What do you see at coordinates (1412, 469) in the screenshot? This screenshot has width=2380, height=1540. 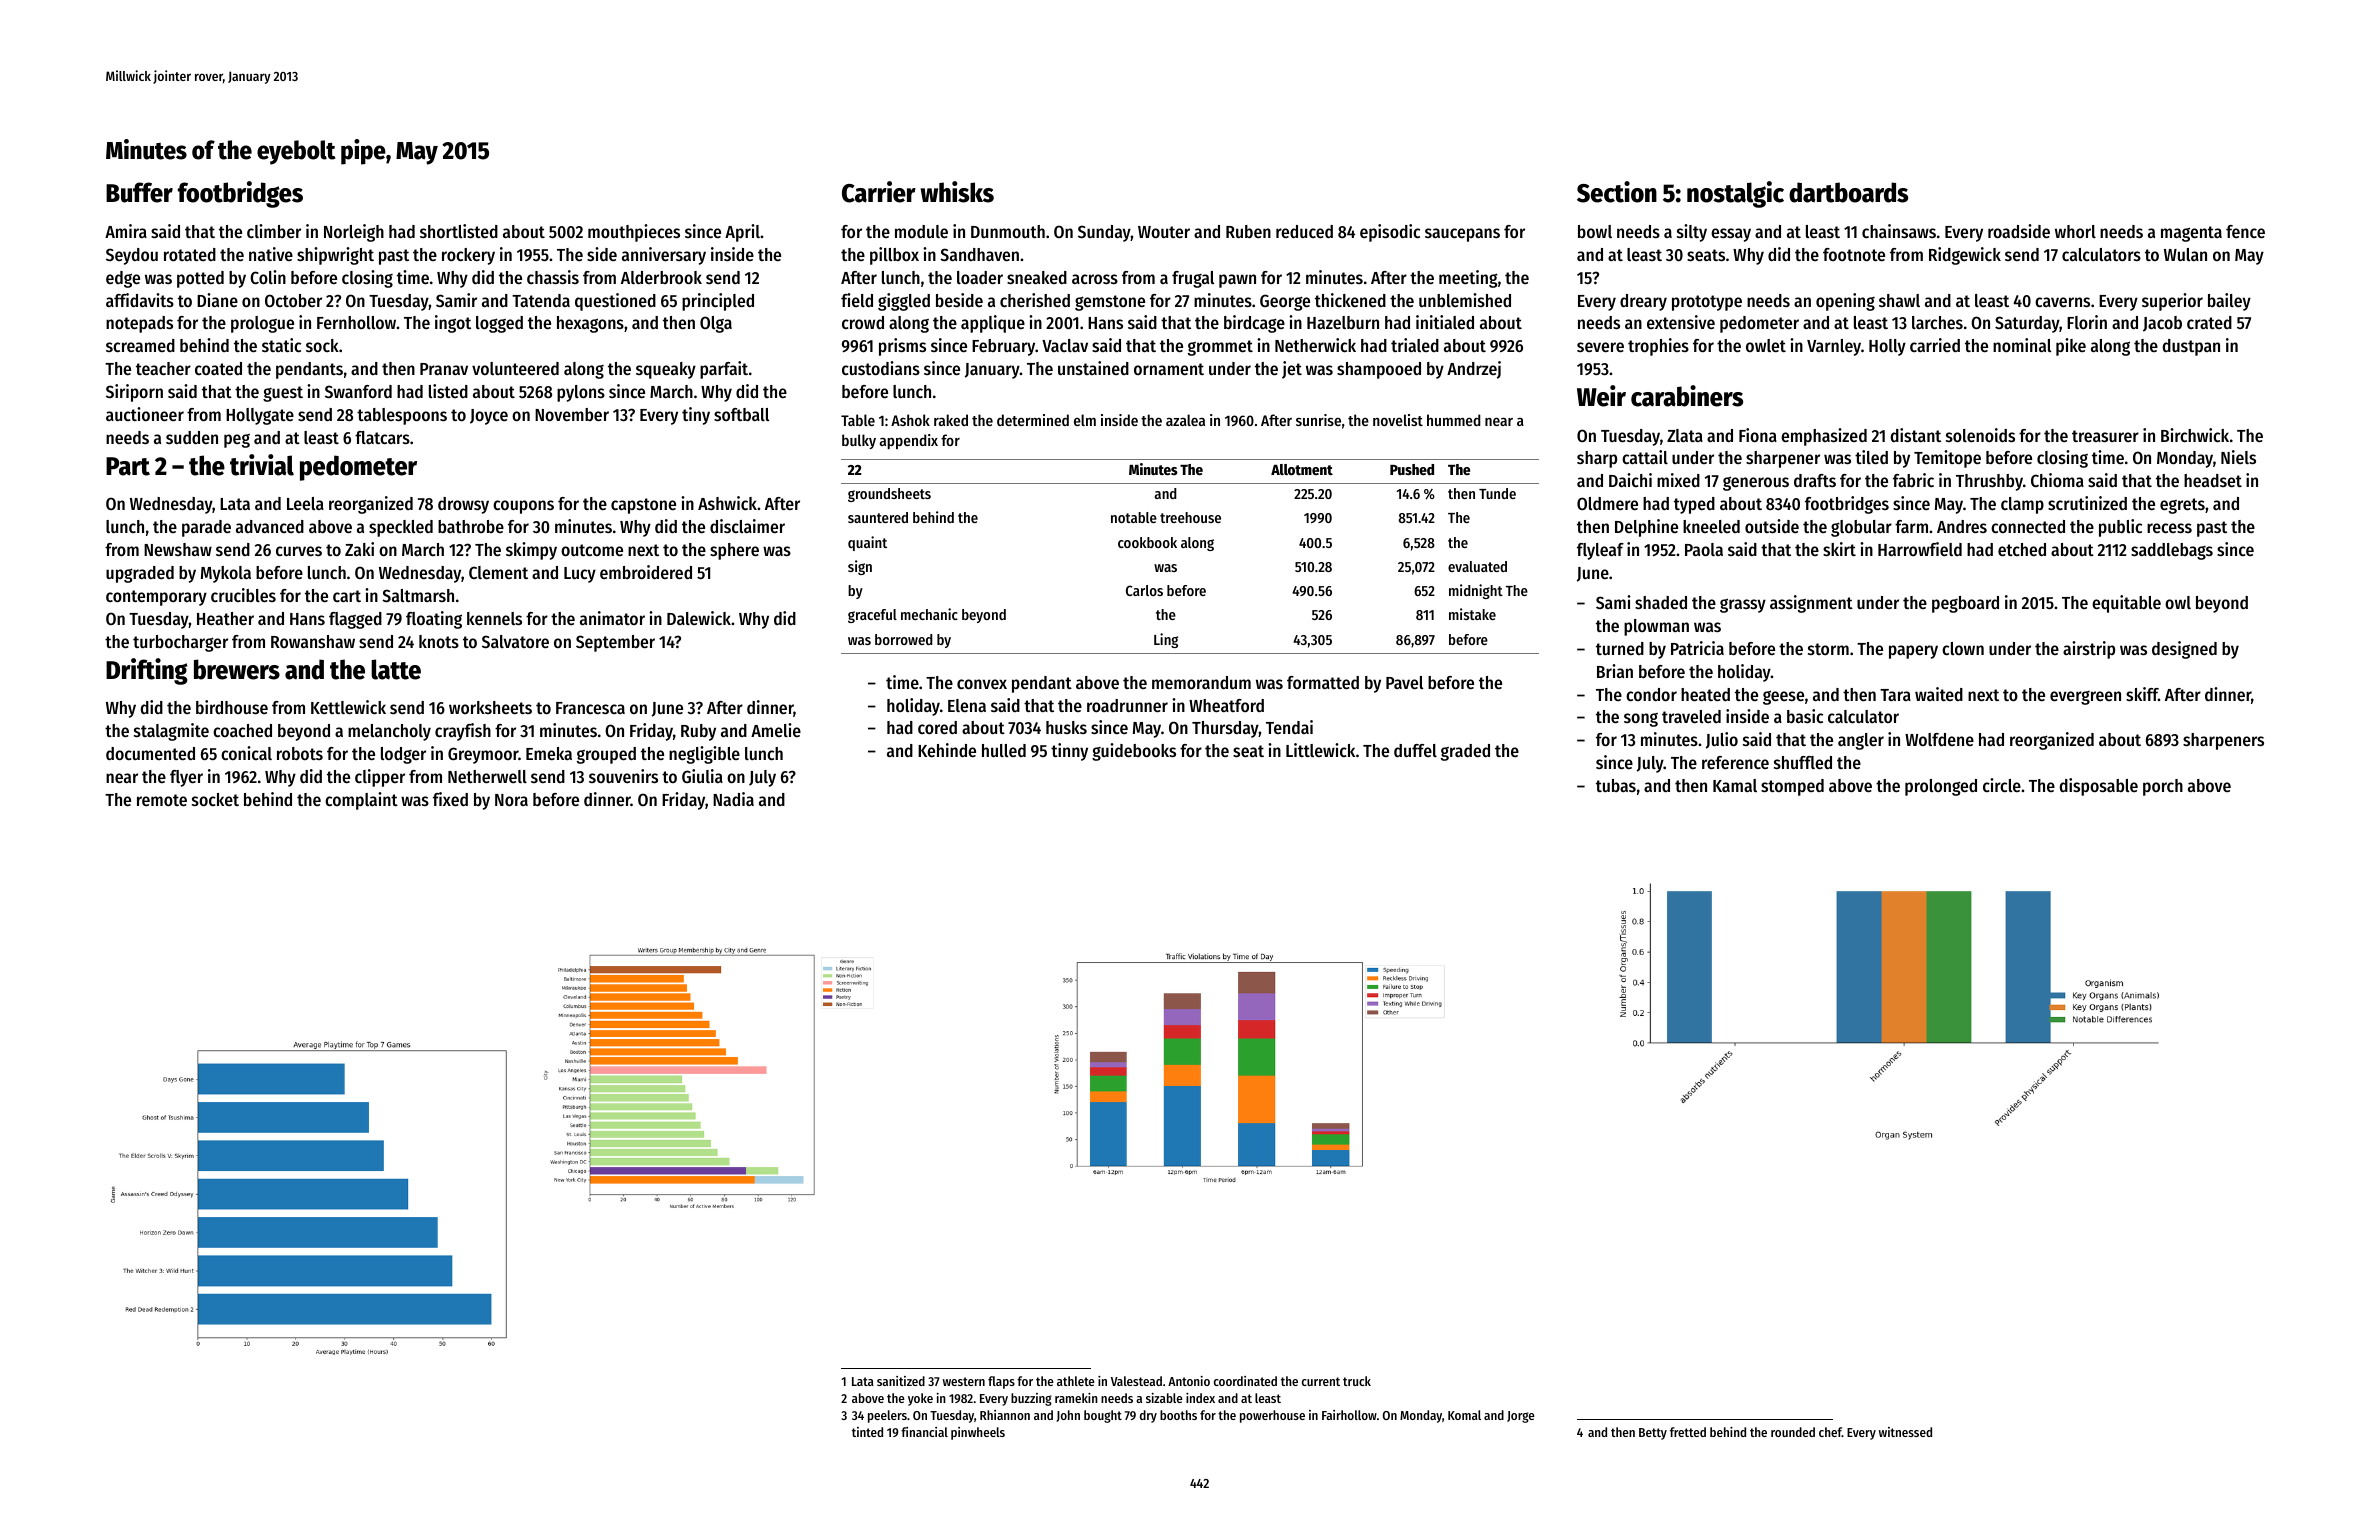 I see `Pushed` at bounding box center [1412, 469].
